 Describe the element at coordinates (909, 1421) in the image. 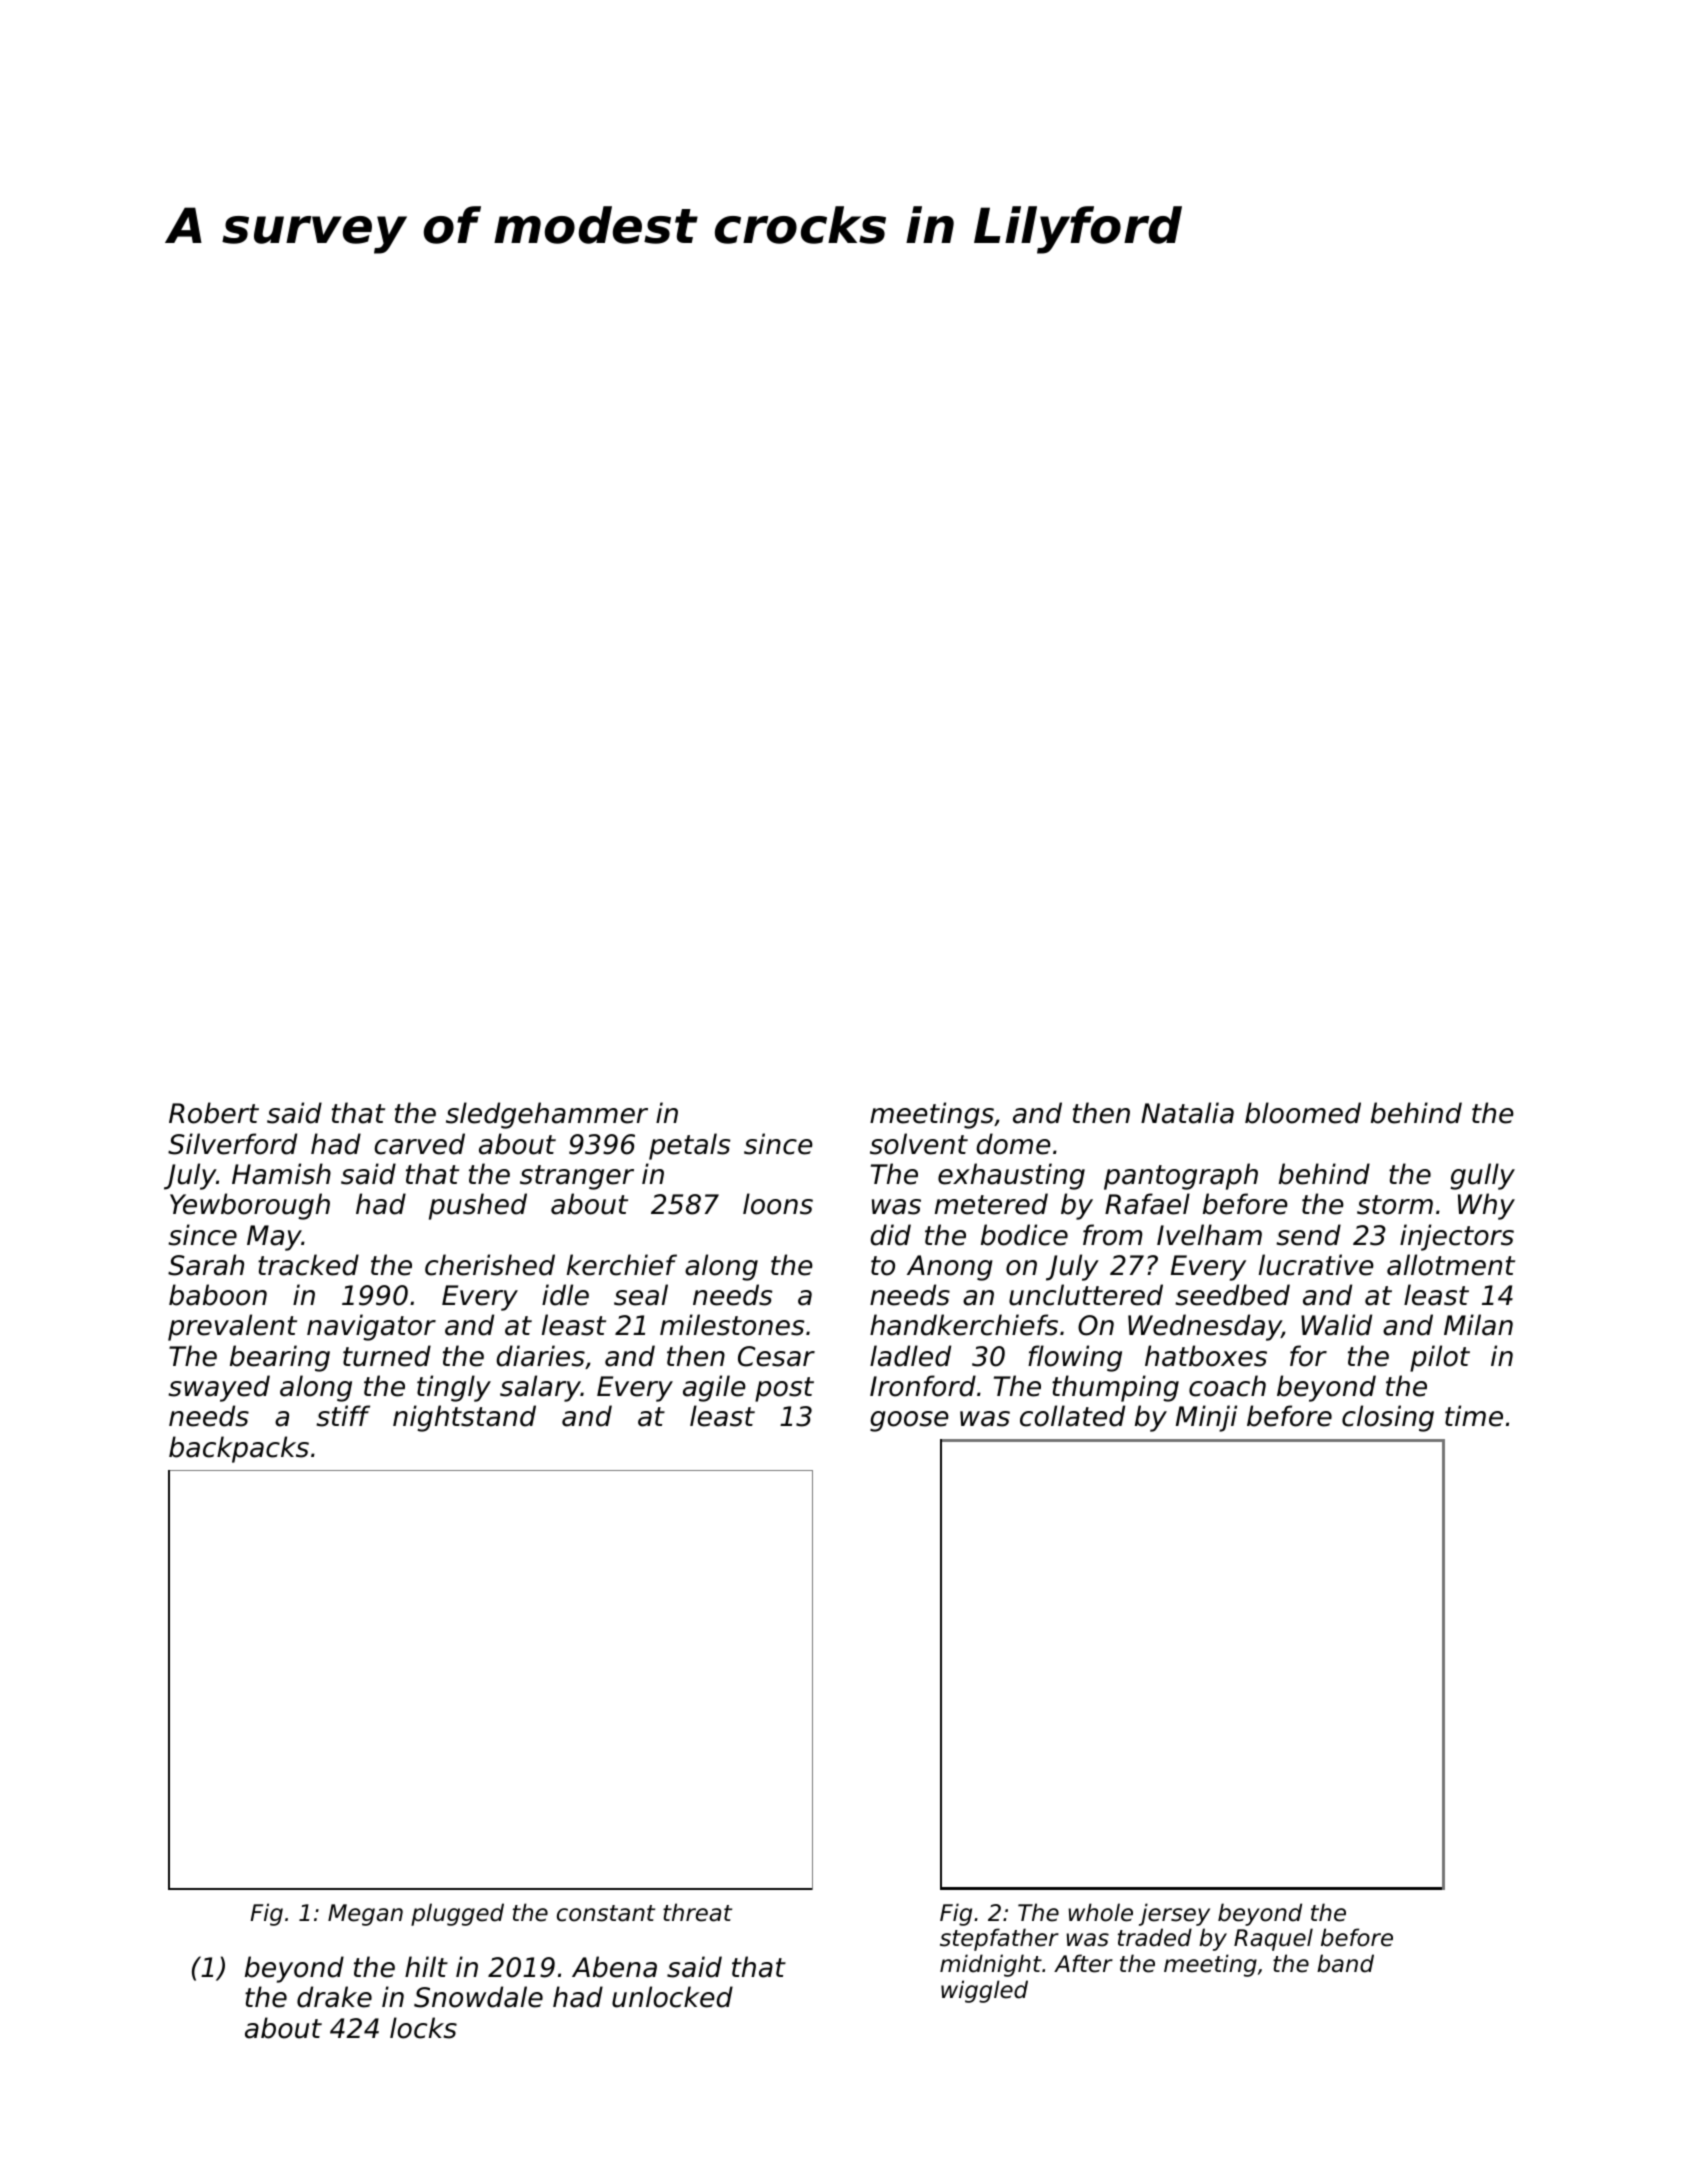

I see `goose` at that location.
